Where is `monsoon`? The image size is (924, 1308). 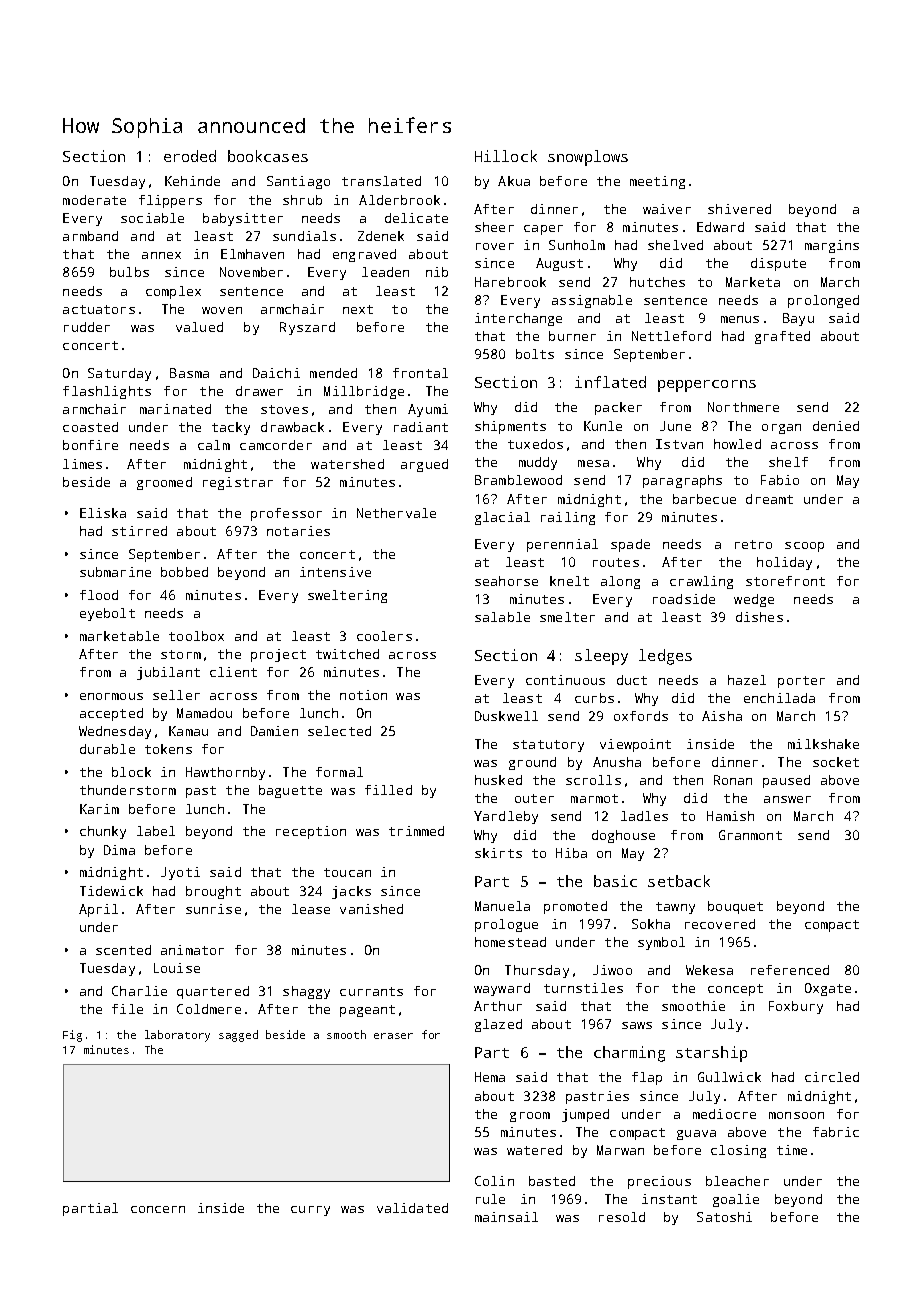
monsoon is located at coordinates (796, 1115).
